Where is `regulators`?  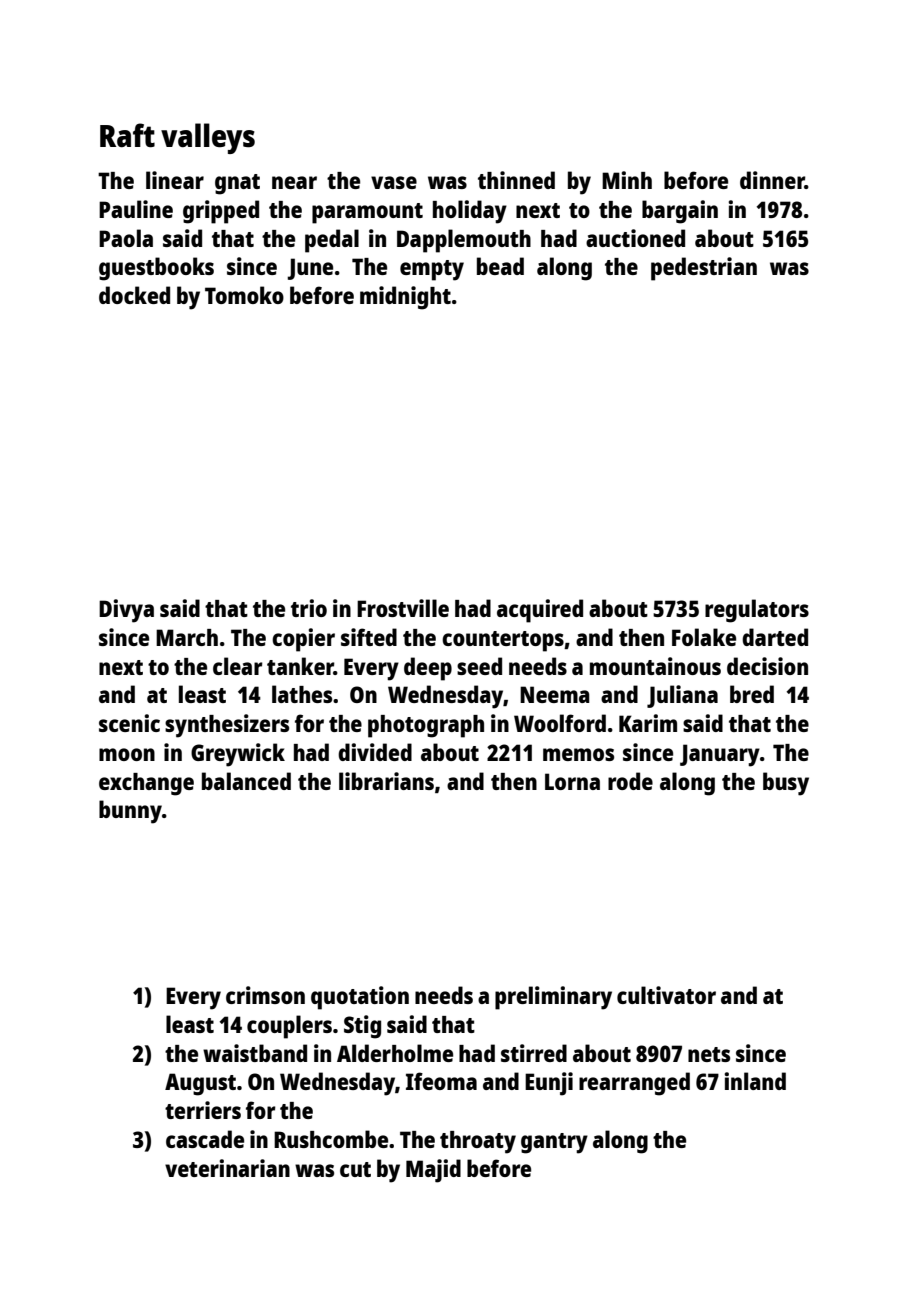
regulators is located at coordinates (757, 611).
